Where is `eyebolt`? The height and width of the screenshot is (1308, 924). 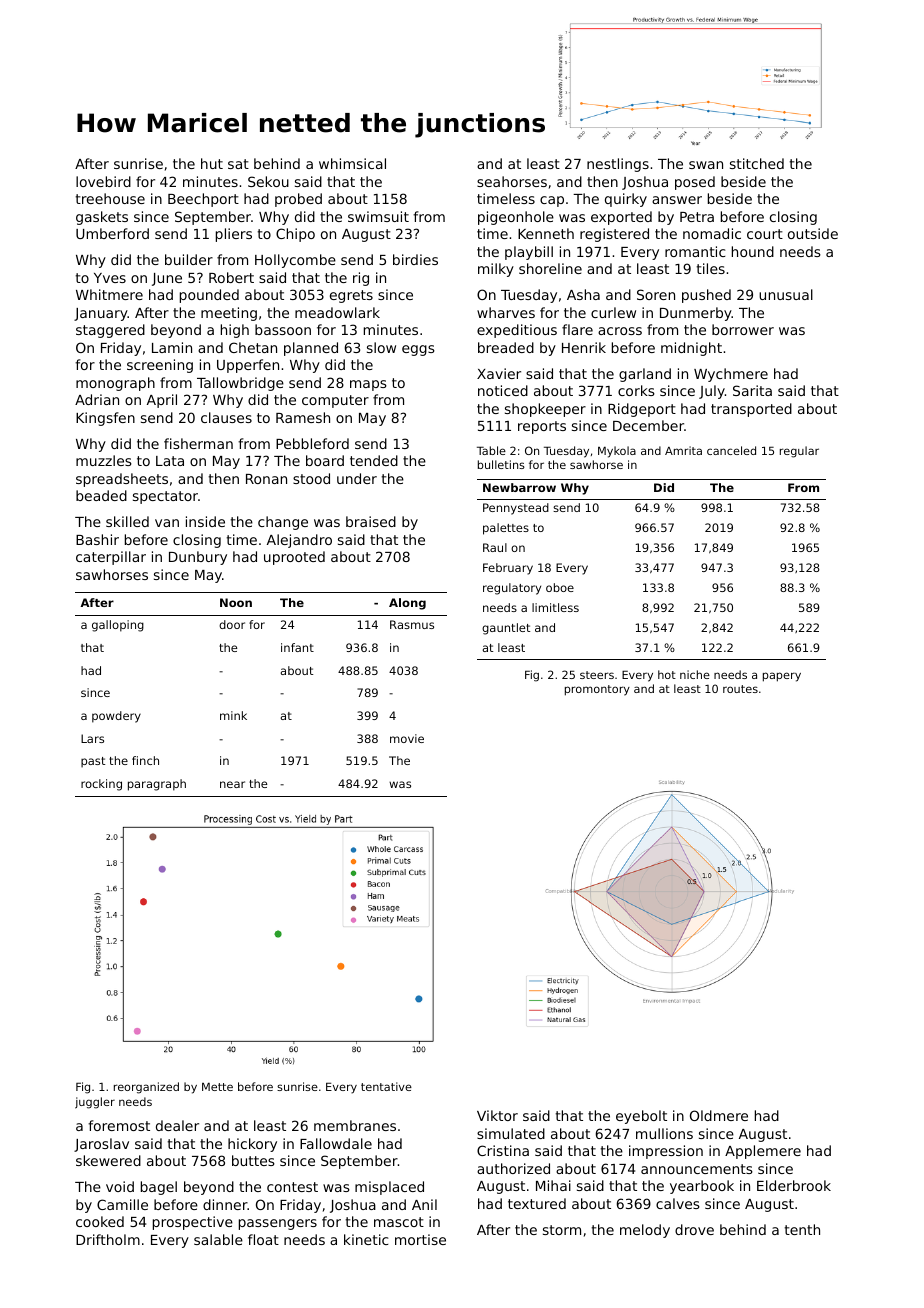 eyebolt is located at coordinates (641, 1117).
